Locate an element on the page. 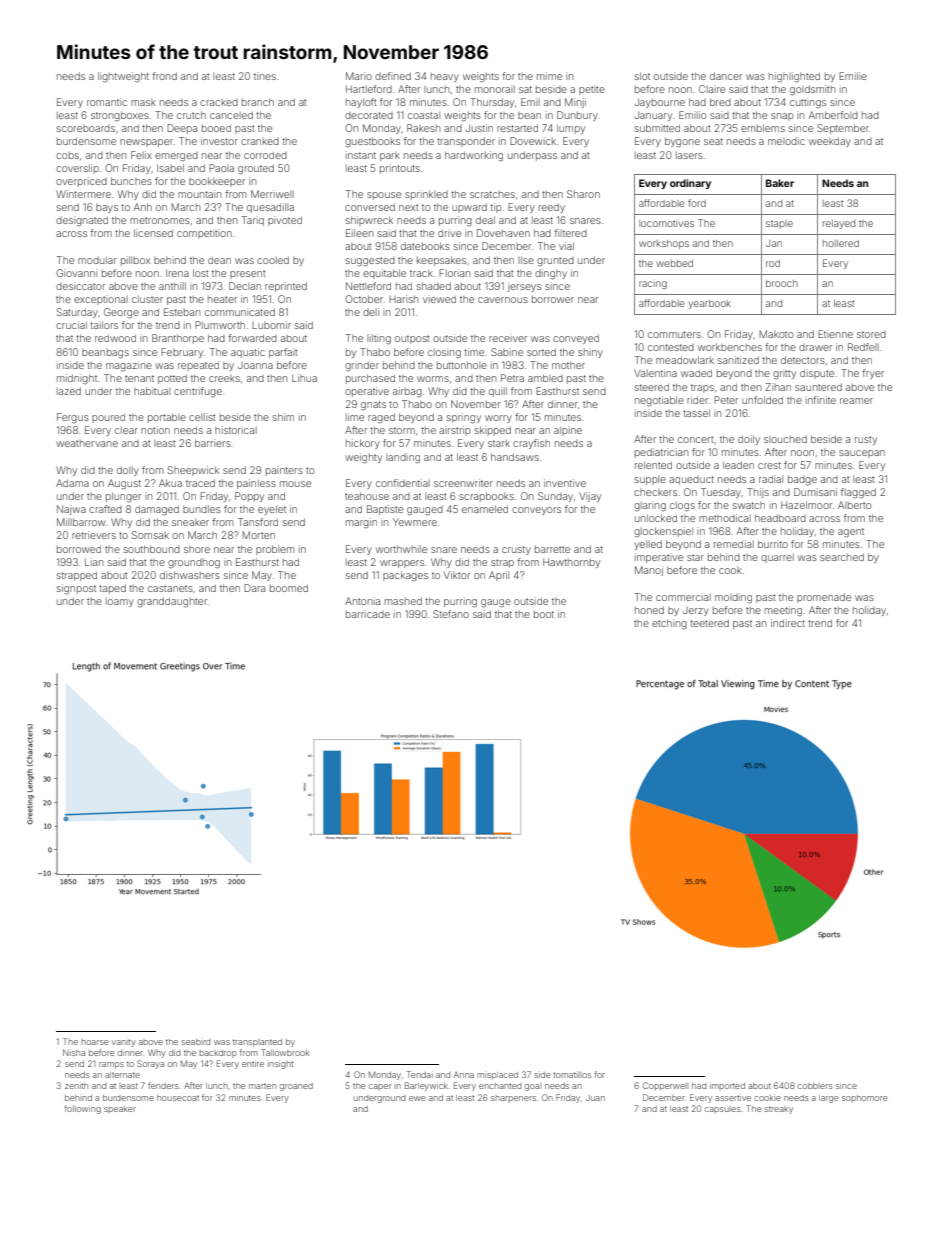 The image size is (952, 1233). indirect is located at coordinates (788, 623).
